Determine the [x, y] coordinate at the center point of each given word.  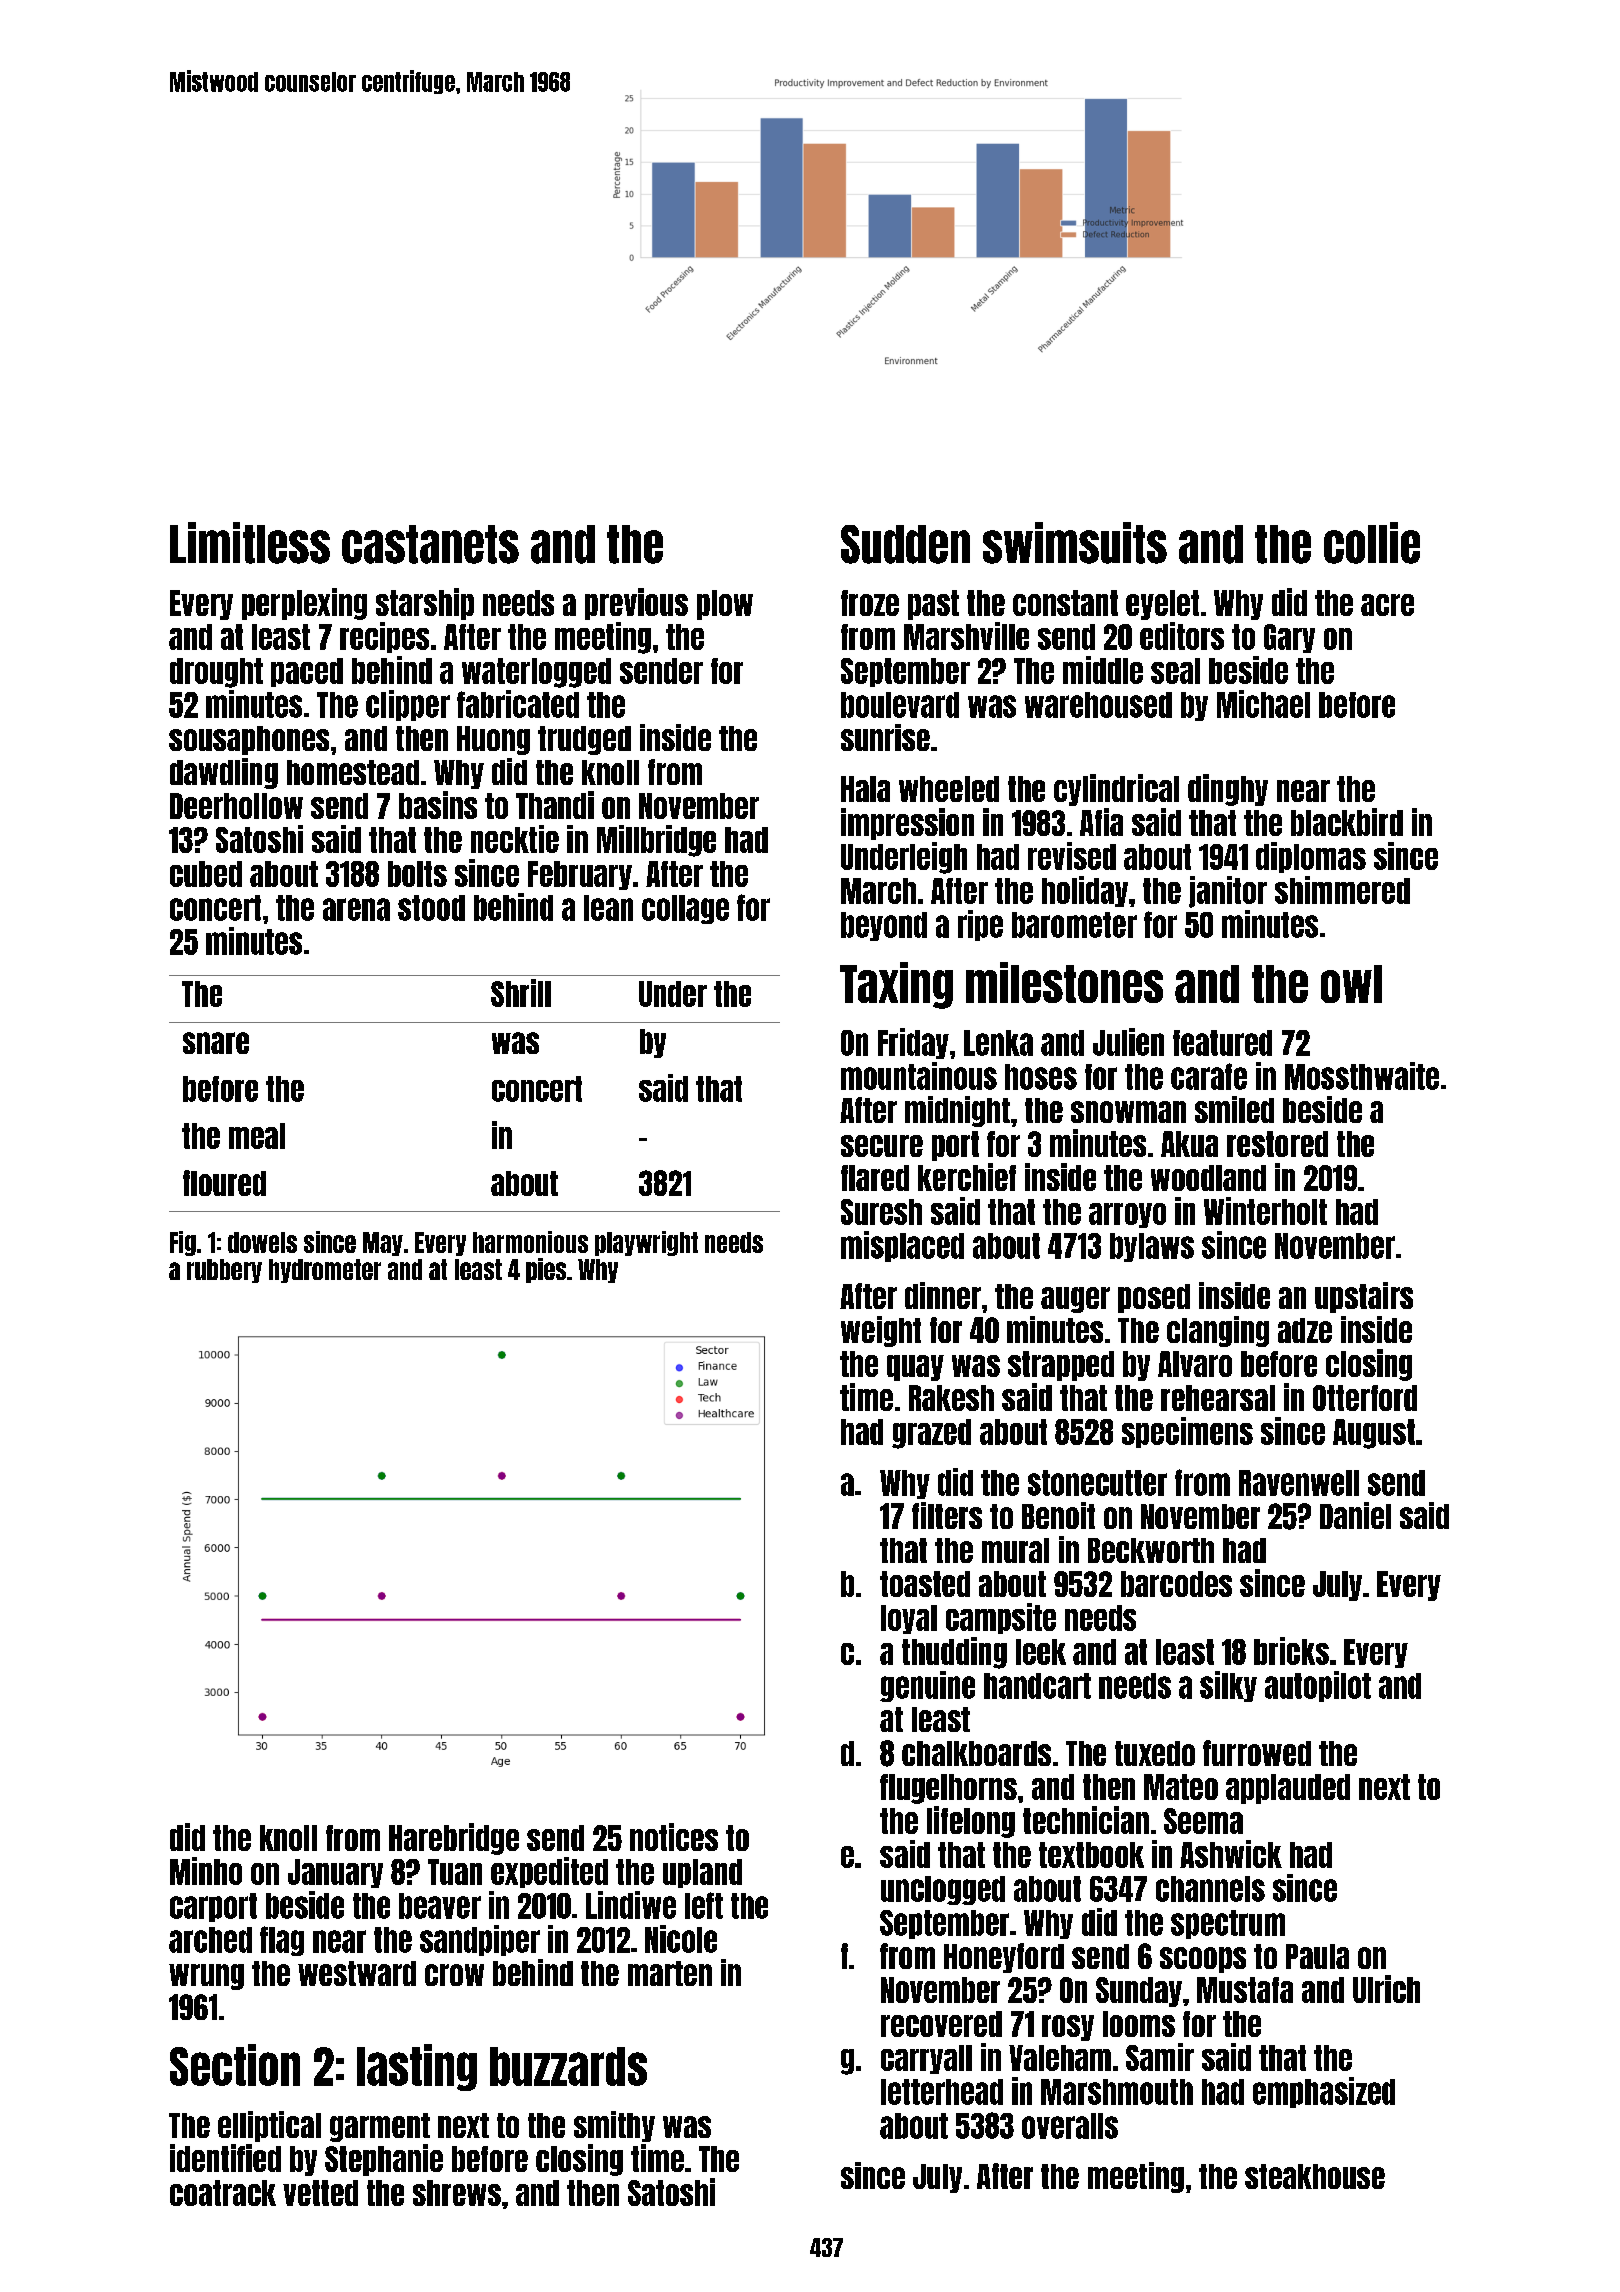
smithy [614, 2126]
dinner [943, 1295]
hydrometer [325, 1271]
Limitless [250, 543]
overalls [1070, 2126]
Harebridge [454, 1839]
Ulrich [1386, 1989]
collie [1372, 543]
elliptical [269, 2126]
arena [356, 909]
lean [608, 908]
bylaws [1152, 1247]
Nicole [681, 1939]
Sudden [905, 544]
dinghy [1228, 790]
